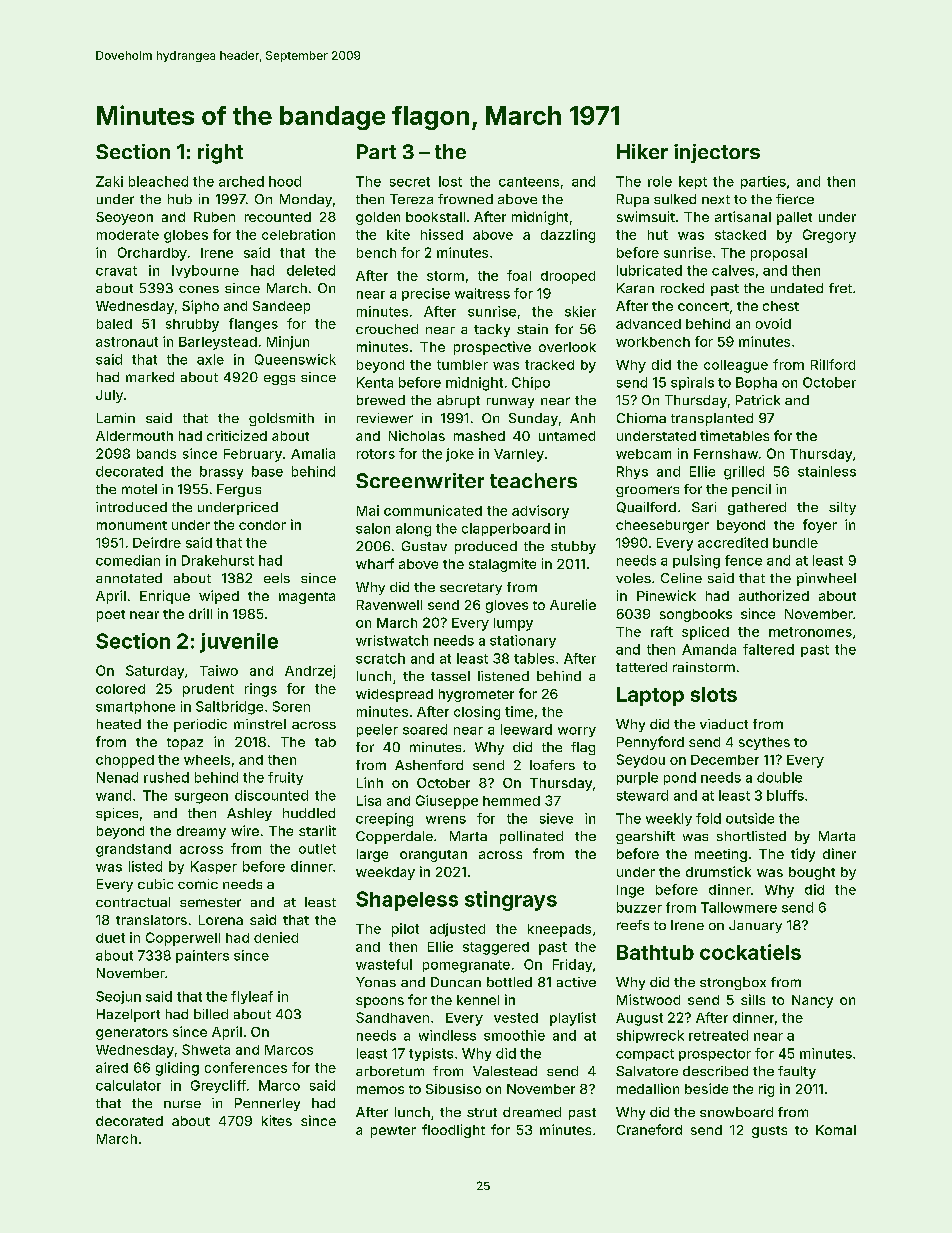 Image resolution: width=952 pixels, height=1233 pixels. I want to click on calculator, so click(128, 1085).
